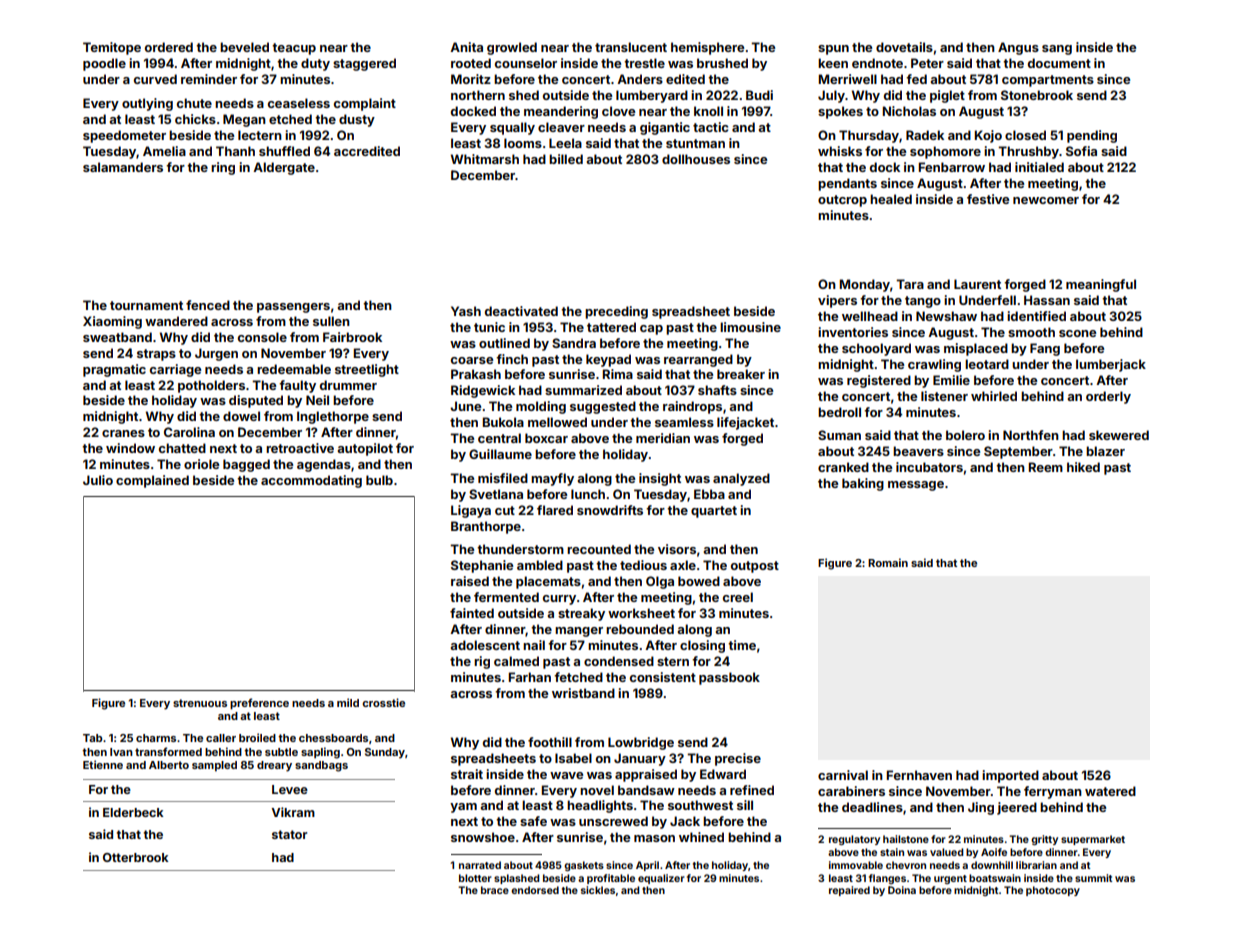  What do you see at coordinates (910, 284) in the screenshot?
I see `Tara` at bounding box center [910, 284].
